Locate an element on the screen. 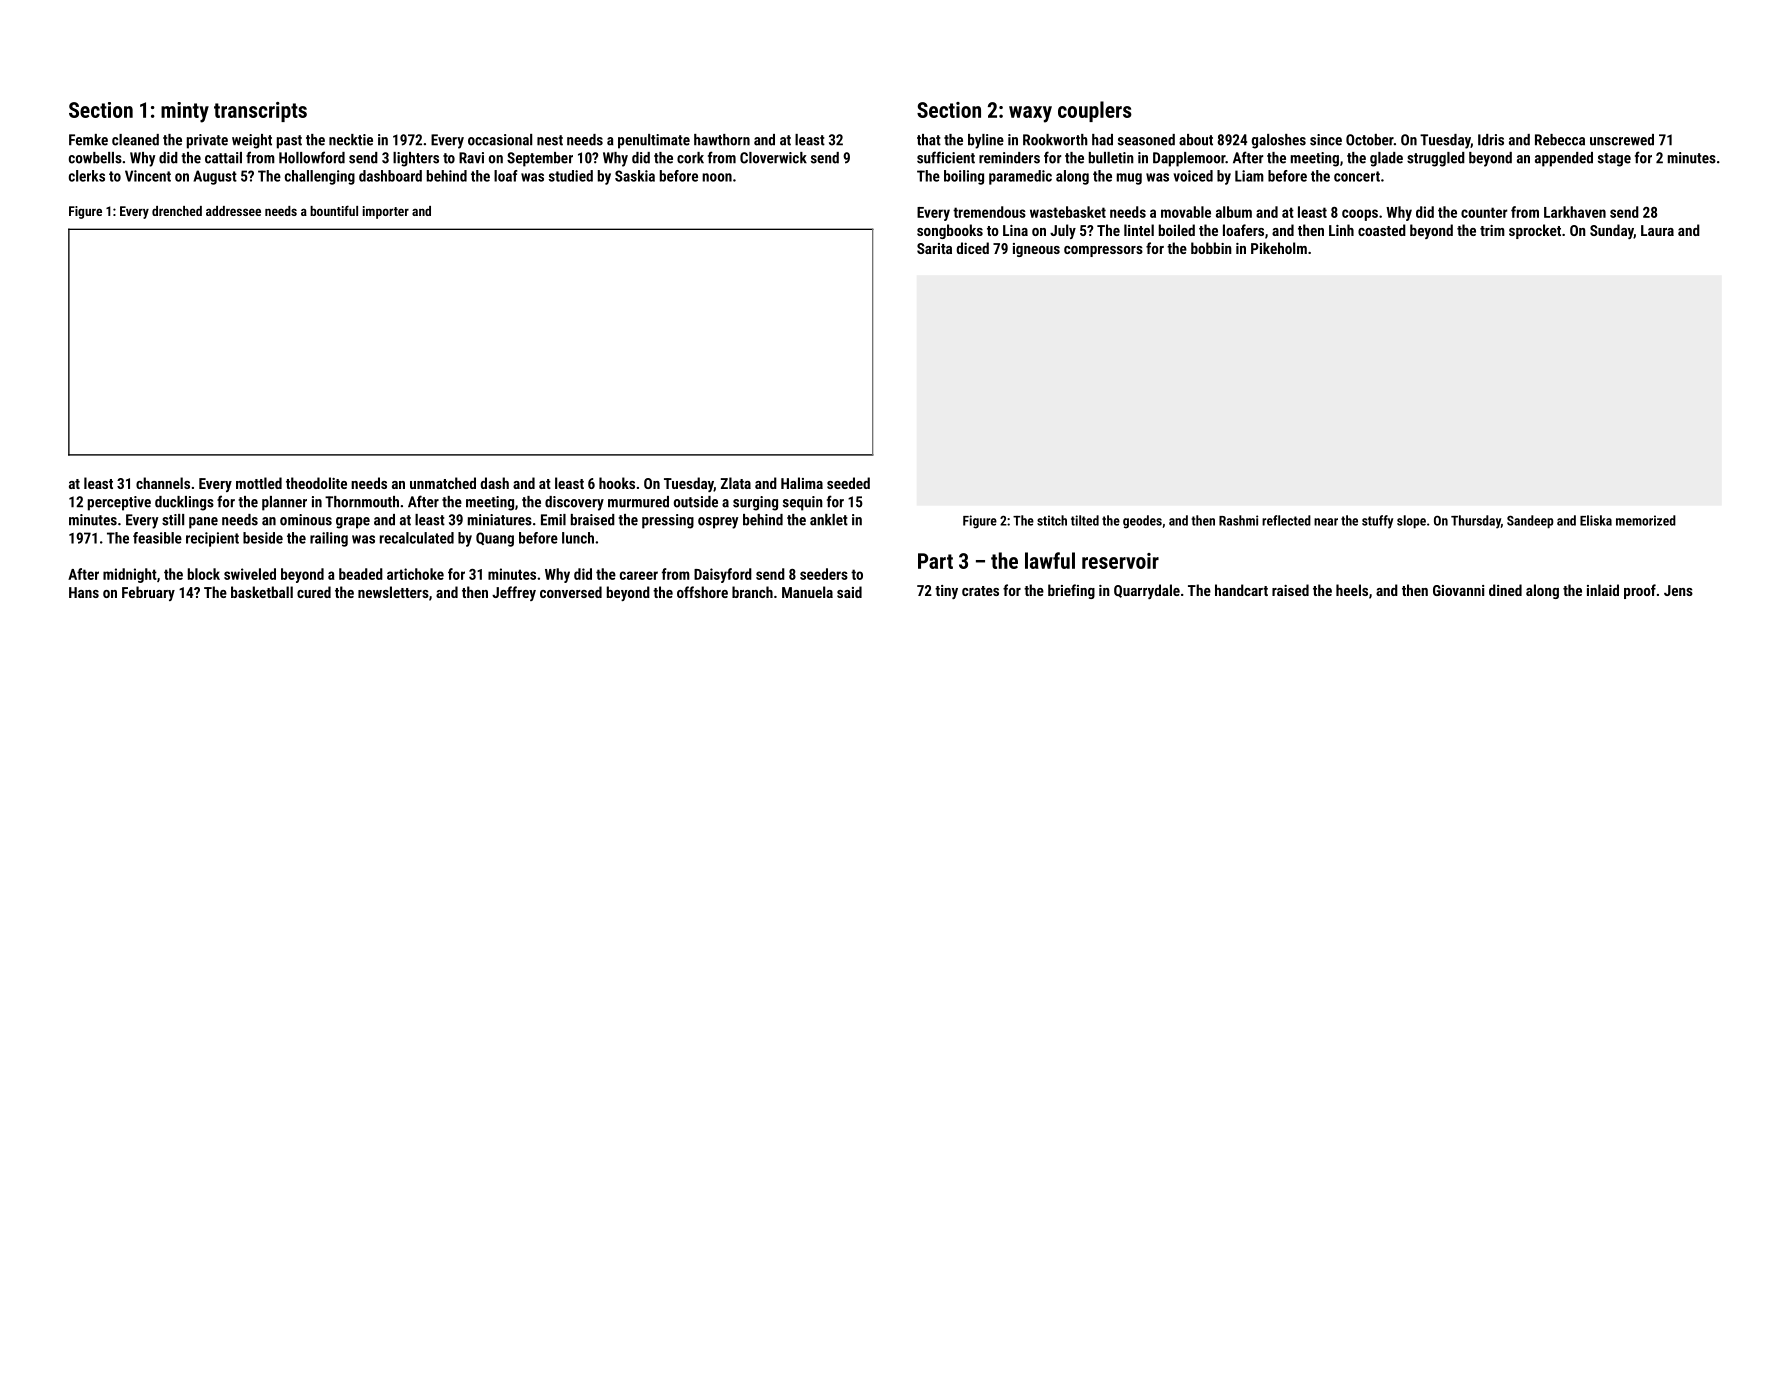 Image resolution: width=1790 pixels, height=1383 pixels. geodes is located at coordinates (1142, 522).
